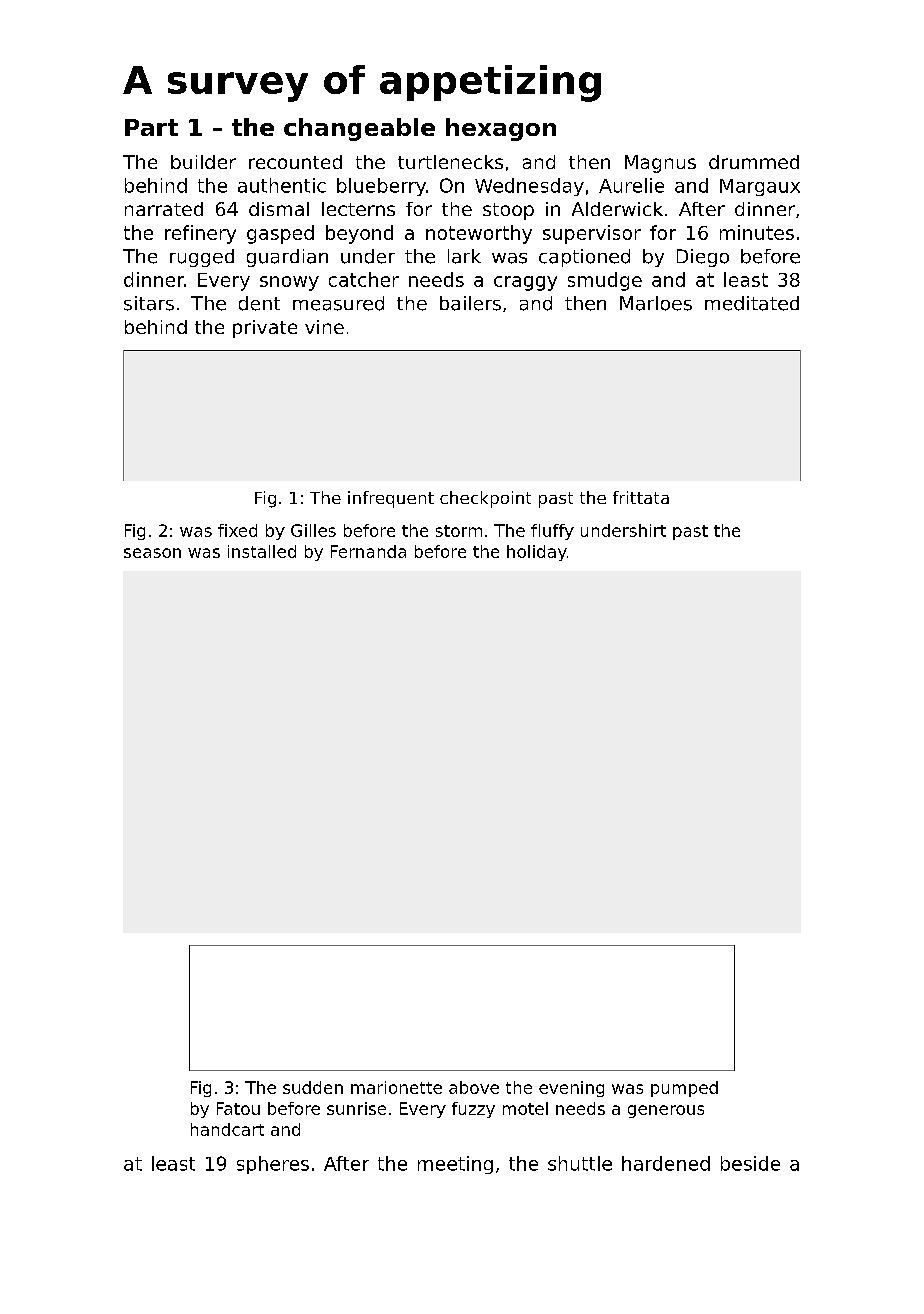 The height and width of the screenshot is (1314, 924). I want to click on changeable, so click(359, 129).
